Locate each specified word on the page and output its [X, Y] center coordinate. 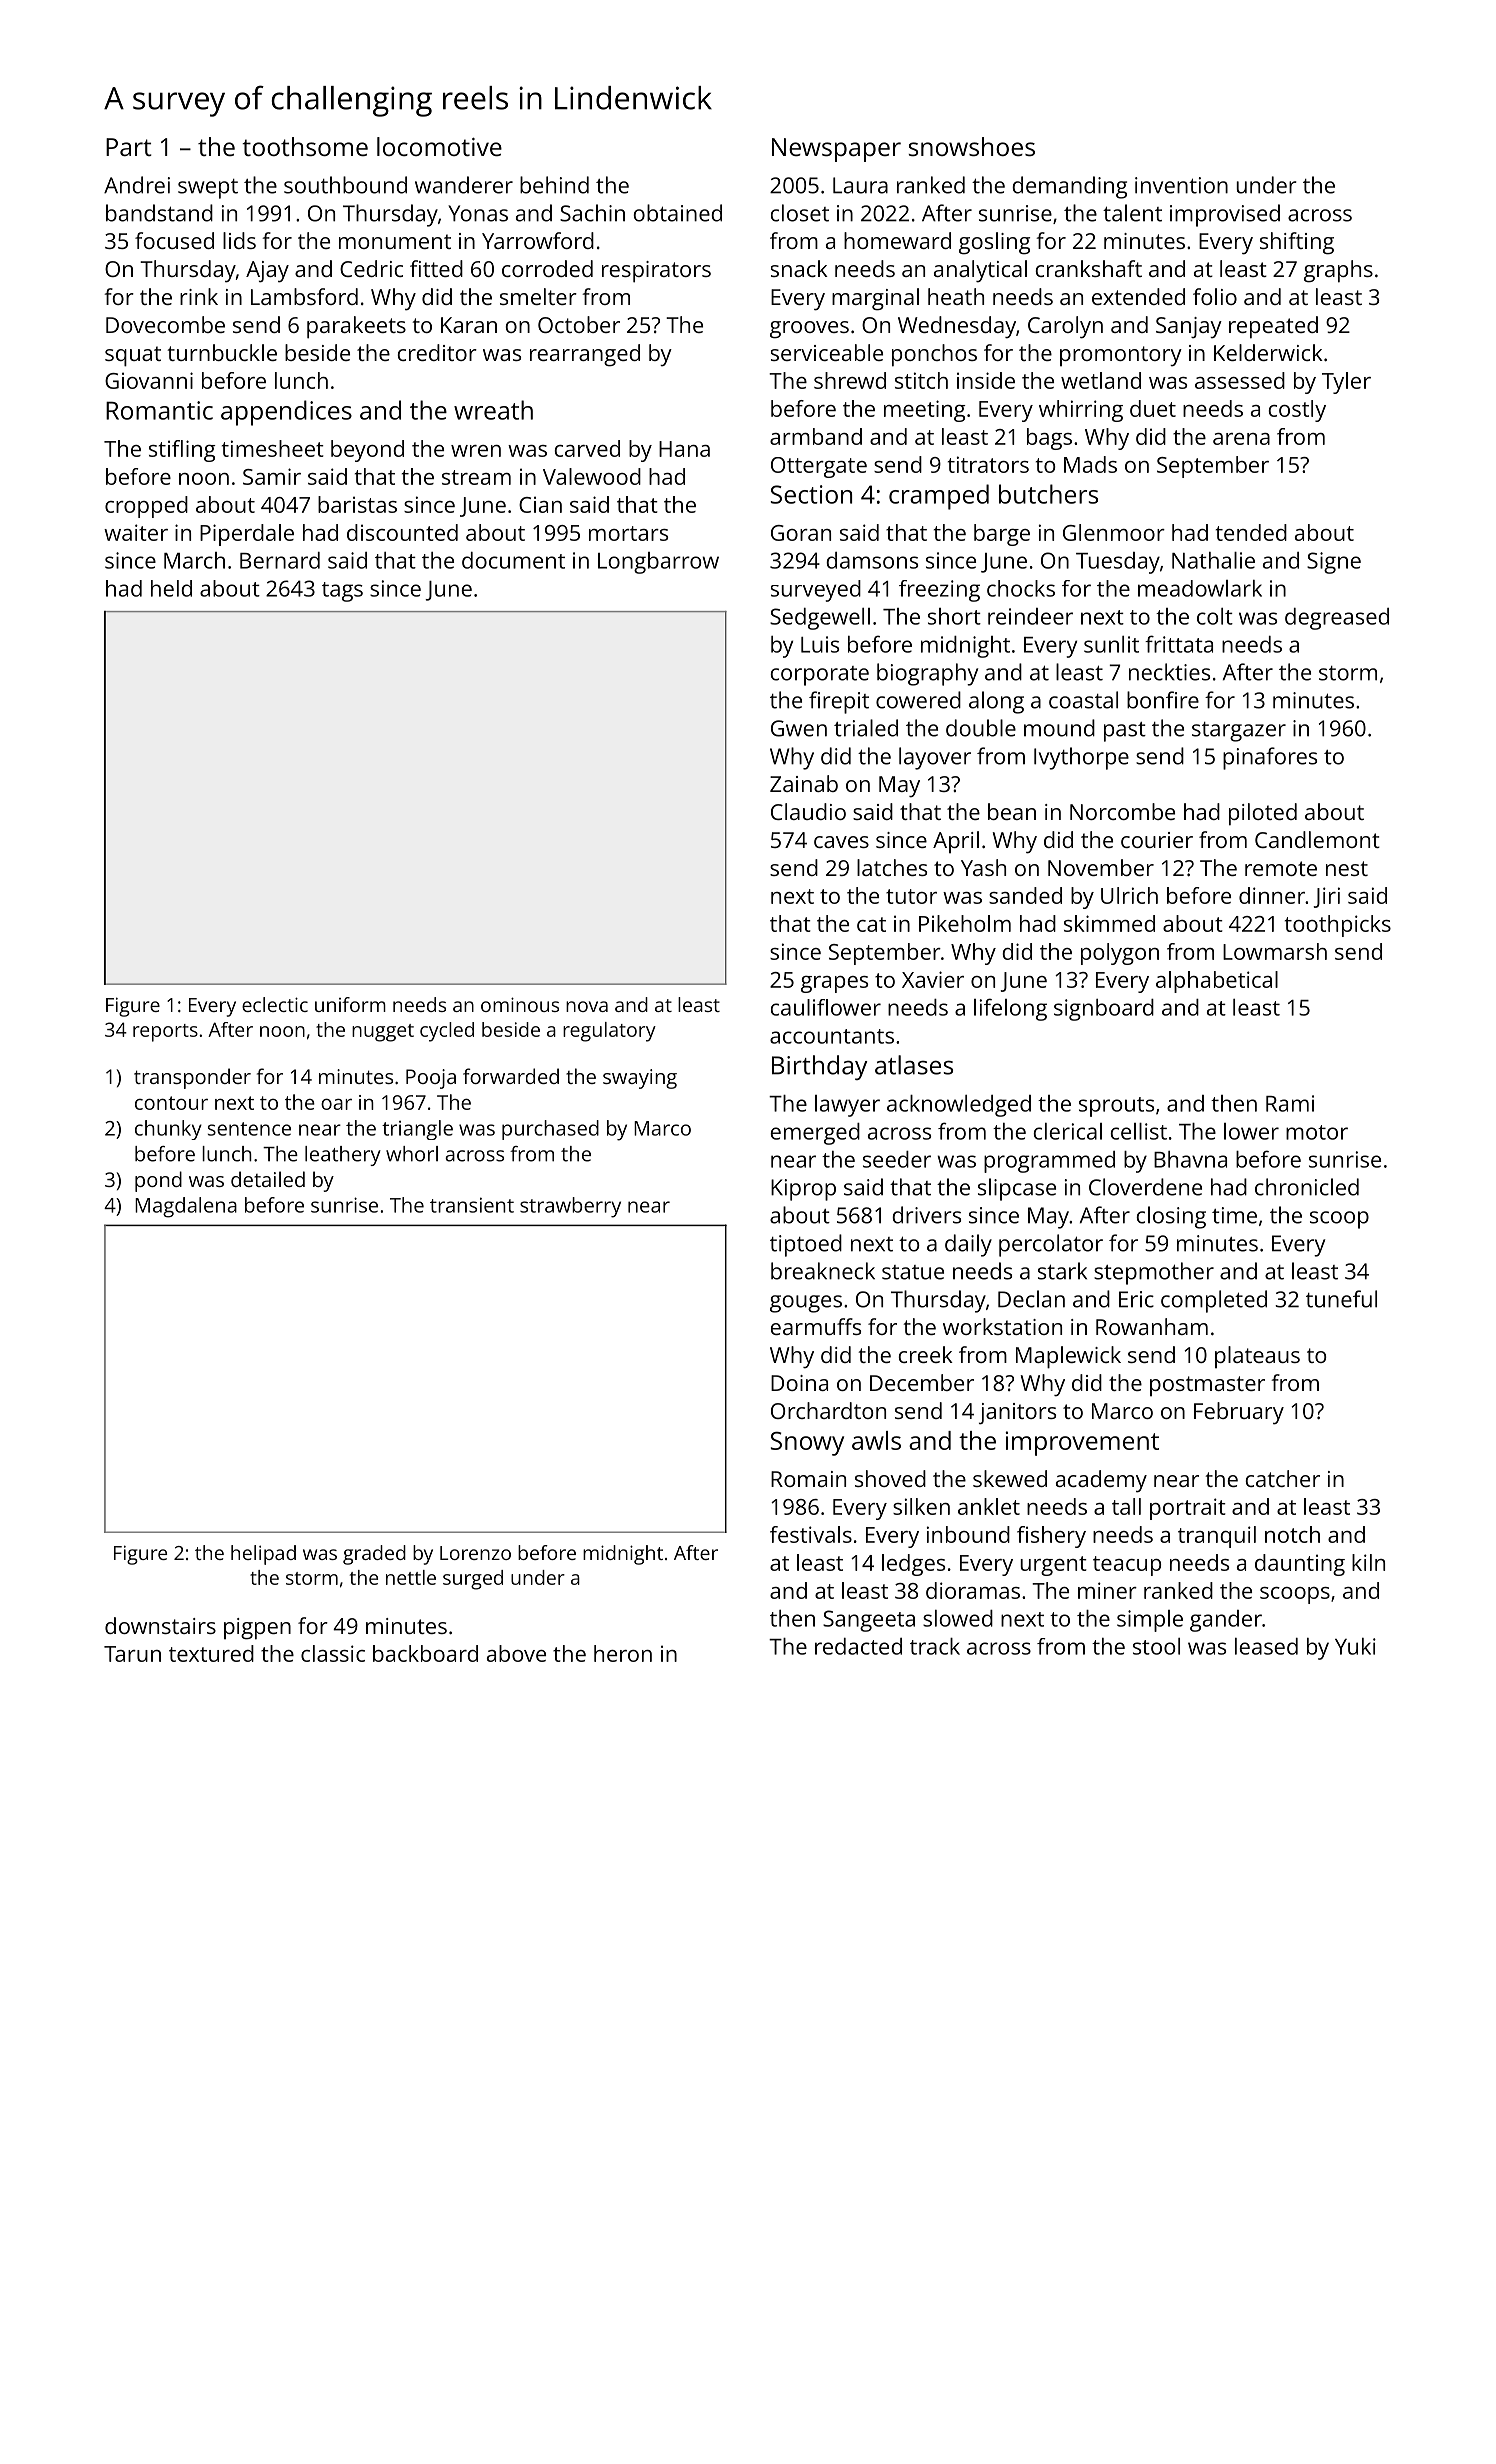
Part [129, 147]
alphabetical [1217, 982]
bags [1049, 439]
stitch [921, 380]
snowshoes [971, 146]
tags [342, 592]
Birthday [819, 1067]
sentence [249, 1129]
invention [1181, 185]
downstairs [160, 1625]
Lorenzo [475, 1553]
